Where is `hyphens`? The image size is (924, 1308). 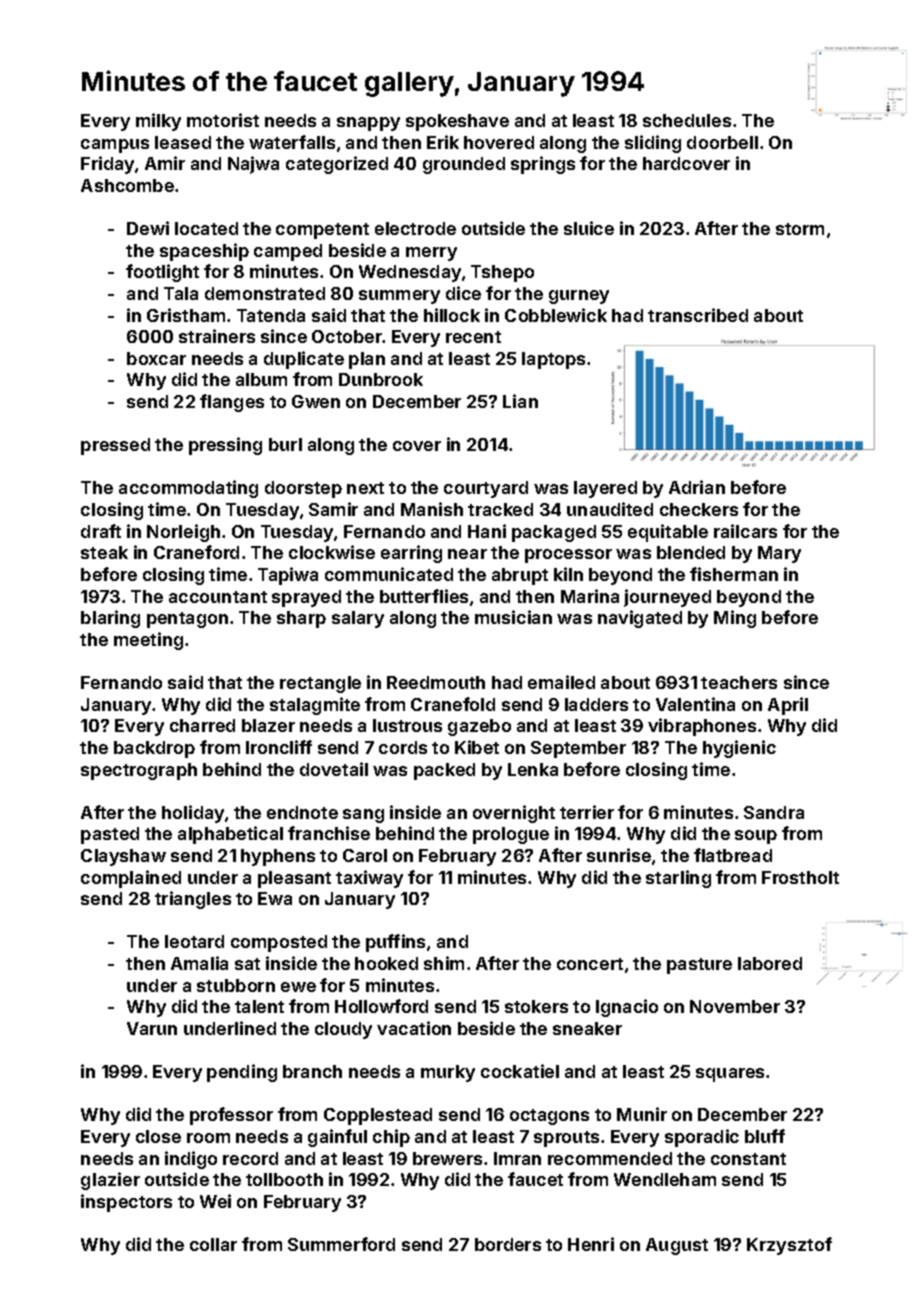
hyphens is located at coordinates (278, 857).
